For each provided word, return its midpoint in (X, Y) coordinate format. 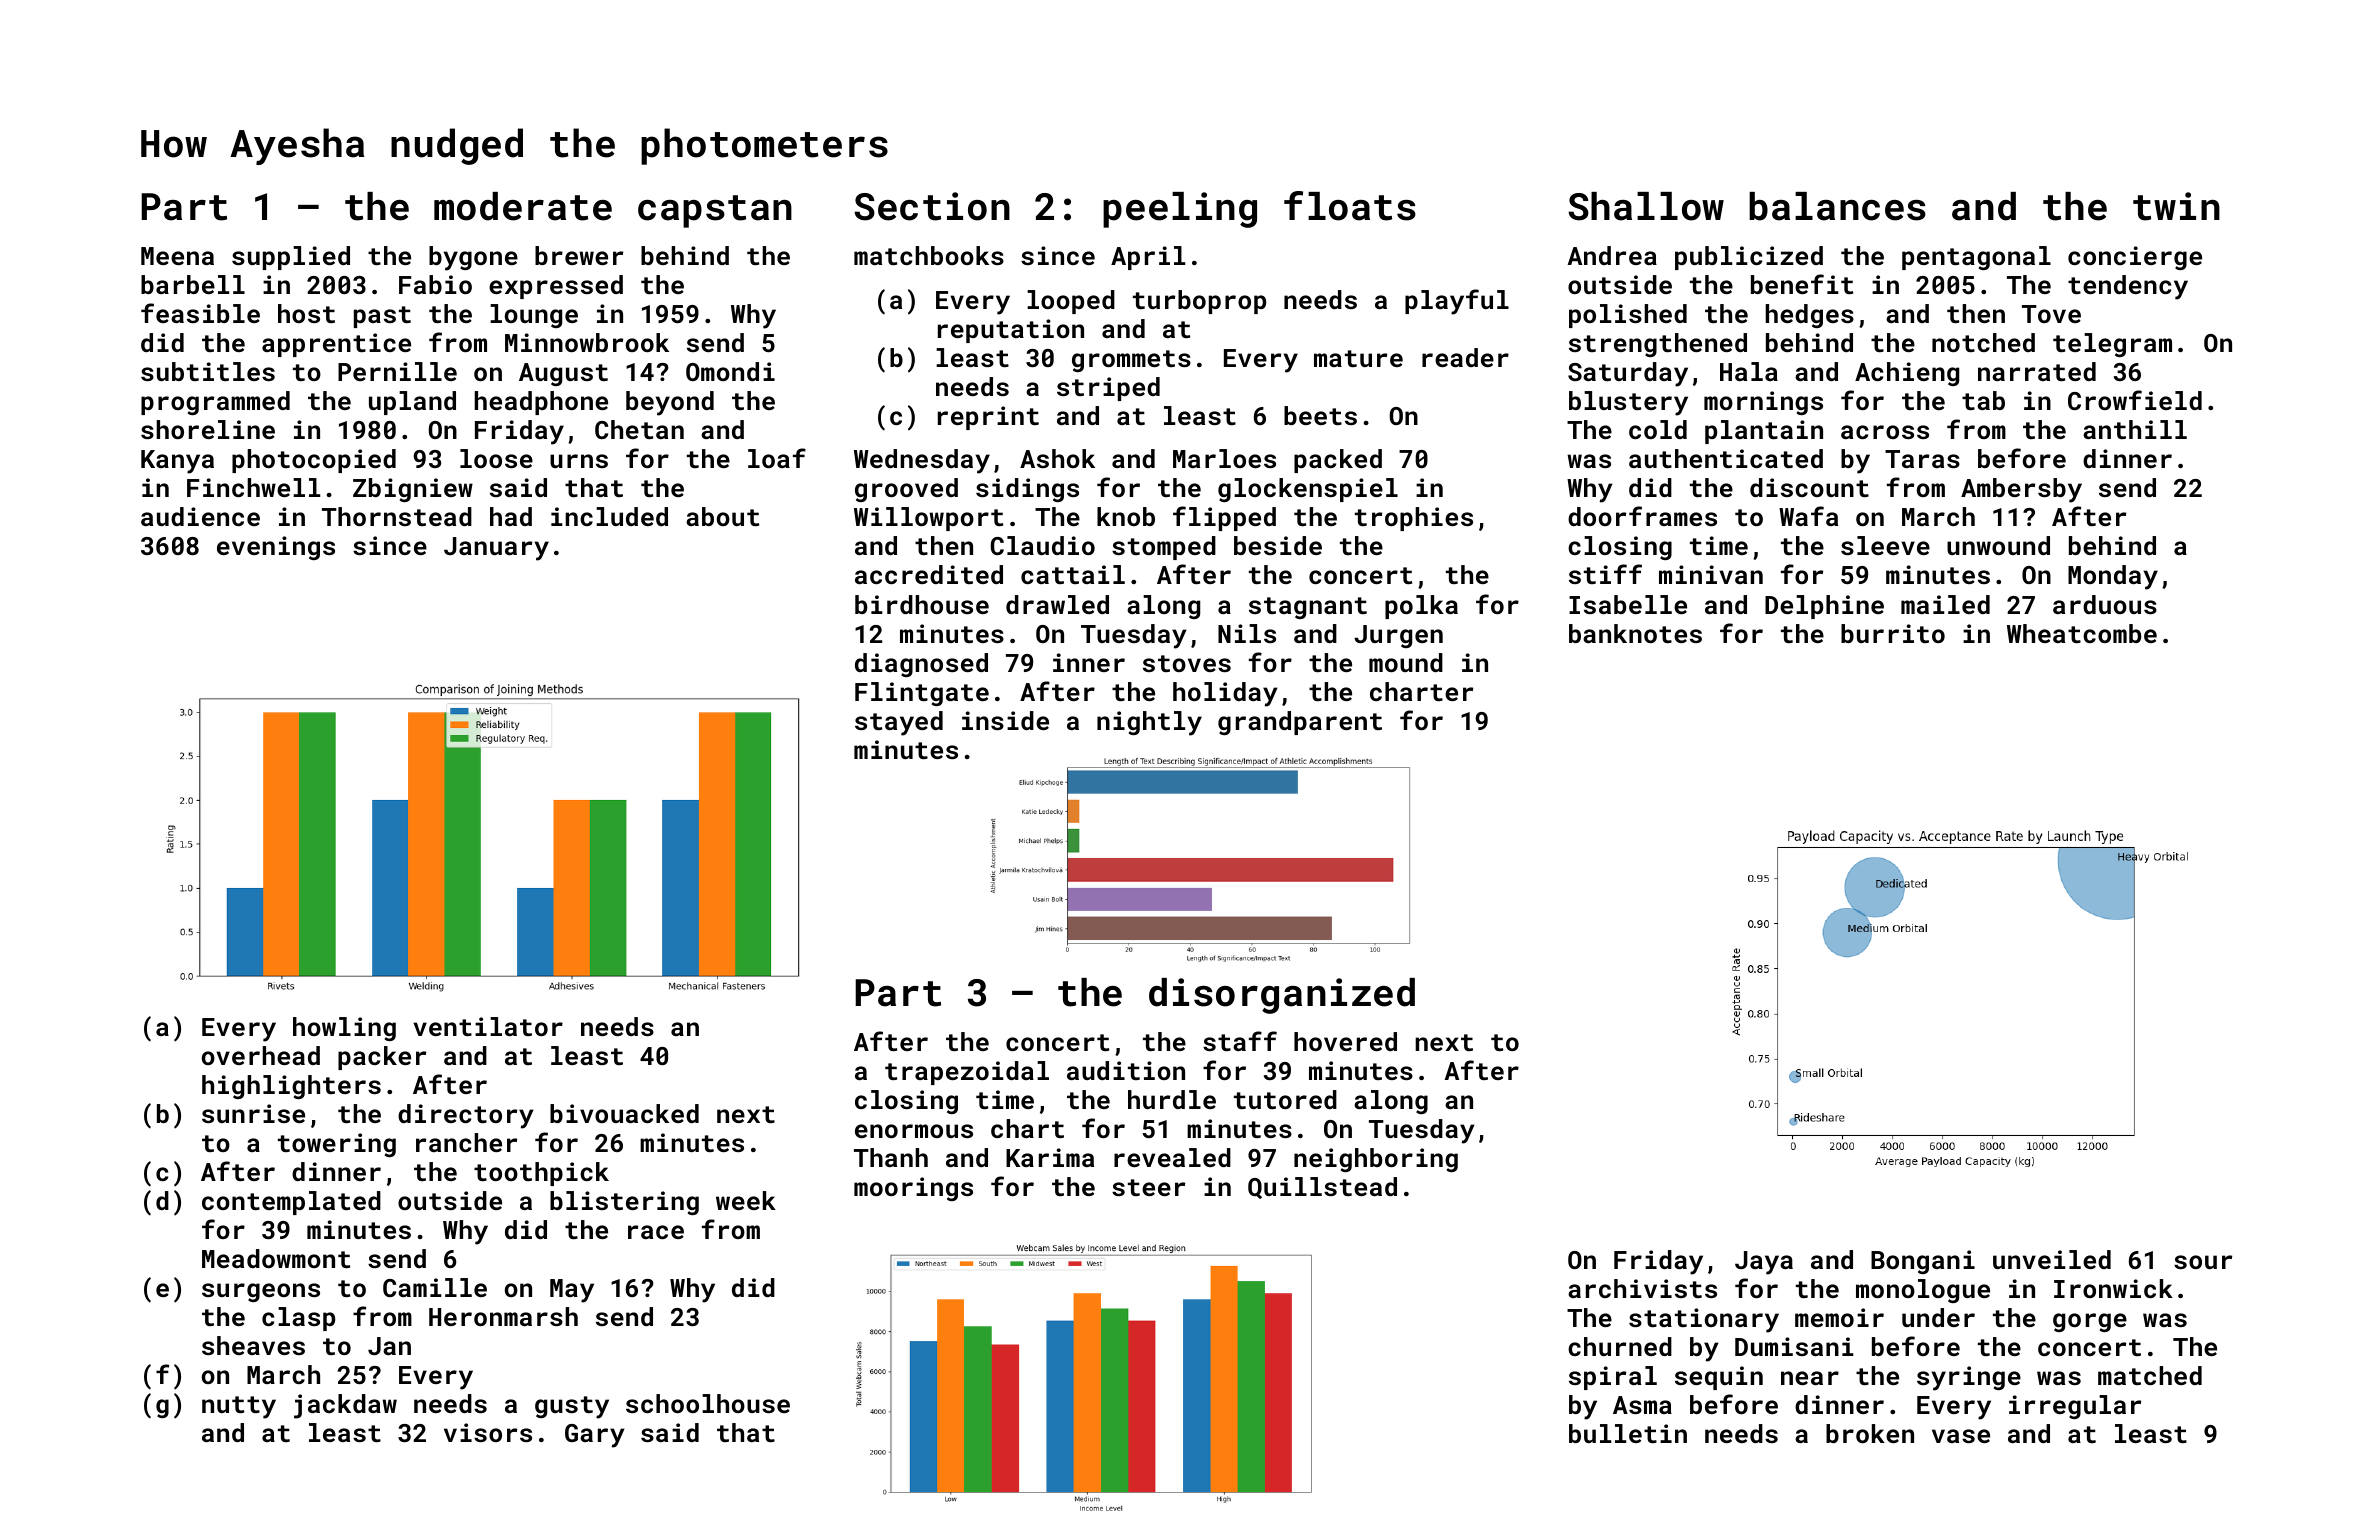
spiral (1613, 1378)
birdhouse (922, 604)
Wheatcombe (2082, 633)
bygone (473, 258)
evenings (276, 548)
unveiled (2052, 1259)
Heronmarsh (503, 1316)
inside (1005, 720)
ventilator (488, 1026)
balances (1837, 206)
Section (932, 206)
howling (344, 1029)
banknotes (1635, 633)
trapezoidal (967, 1073)
